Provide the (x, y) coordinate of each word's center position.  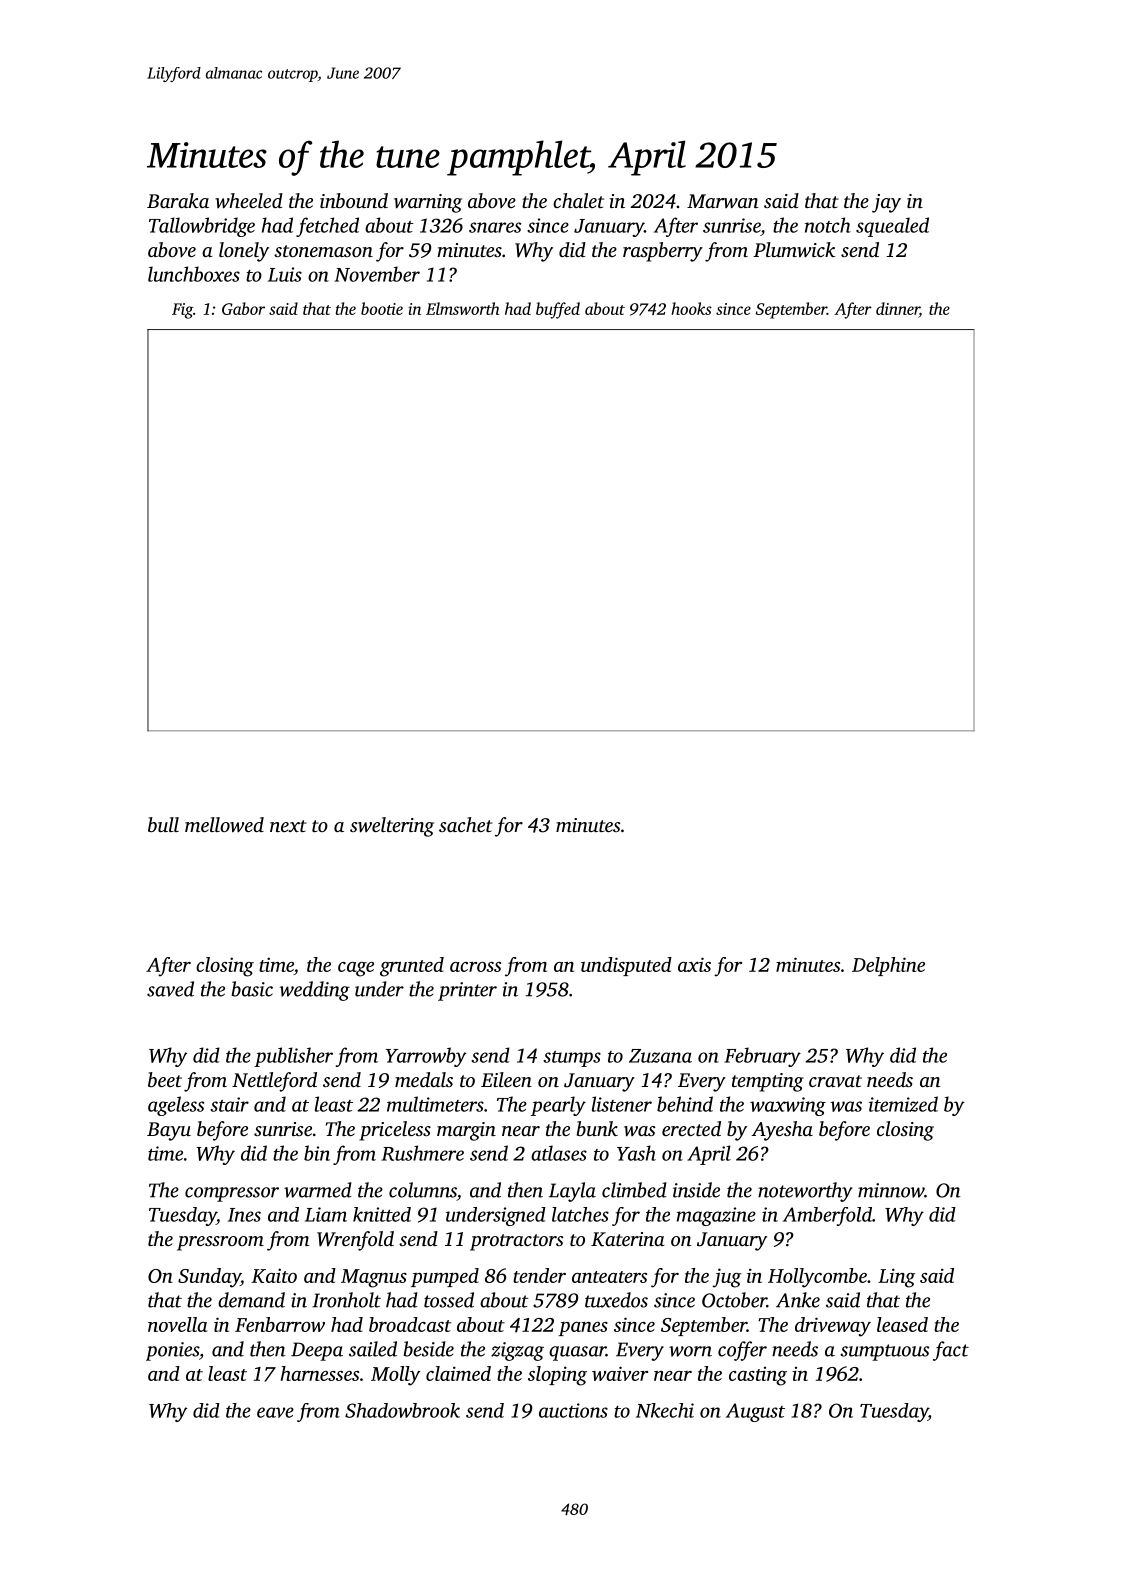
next (288, 826)
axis (694, 964)
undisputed (626, 966)
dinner (898, 309)
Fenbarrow (280, 1324)
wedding (315, 991)
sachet (466, 824)
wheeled (249, 201)
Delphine (888, 966)
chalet (578, 200)
